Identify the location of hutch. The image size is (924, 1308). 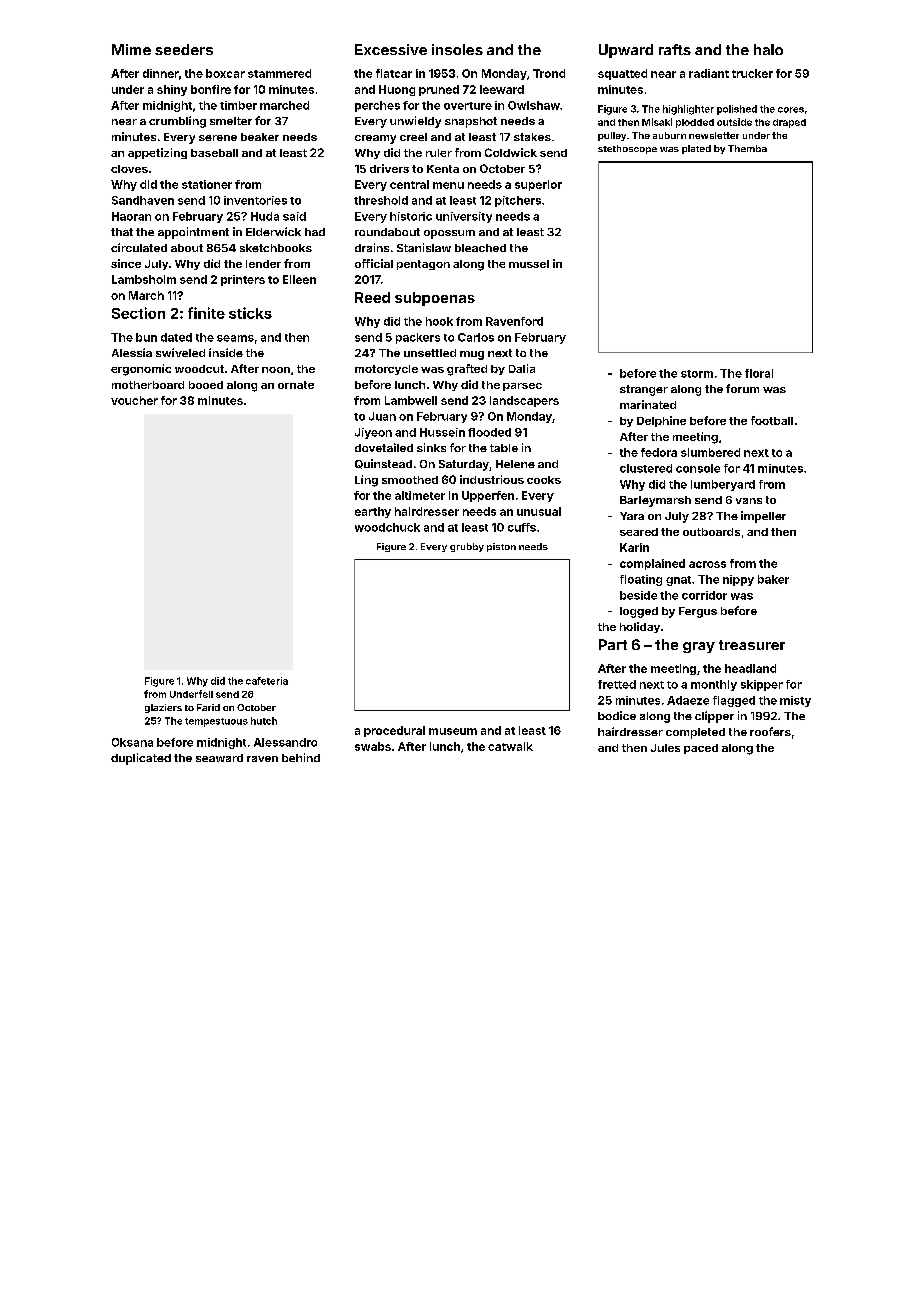
(264, 721).
